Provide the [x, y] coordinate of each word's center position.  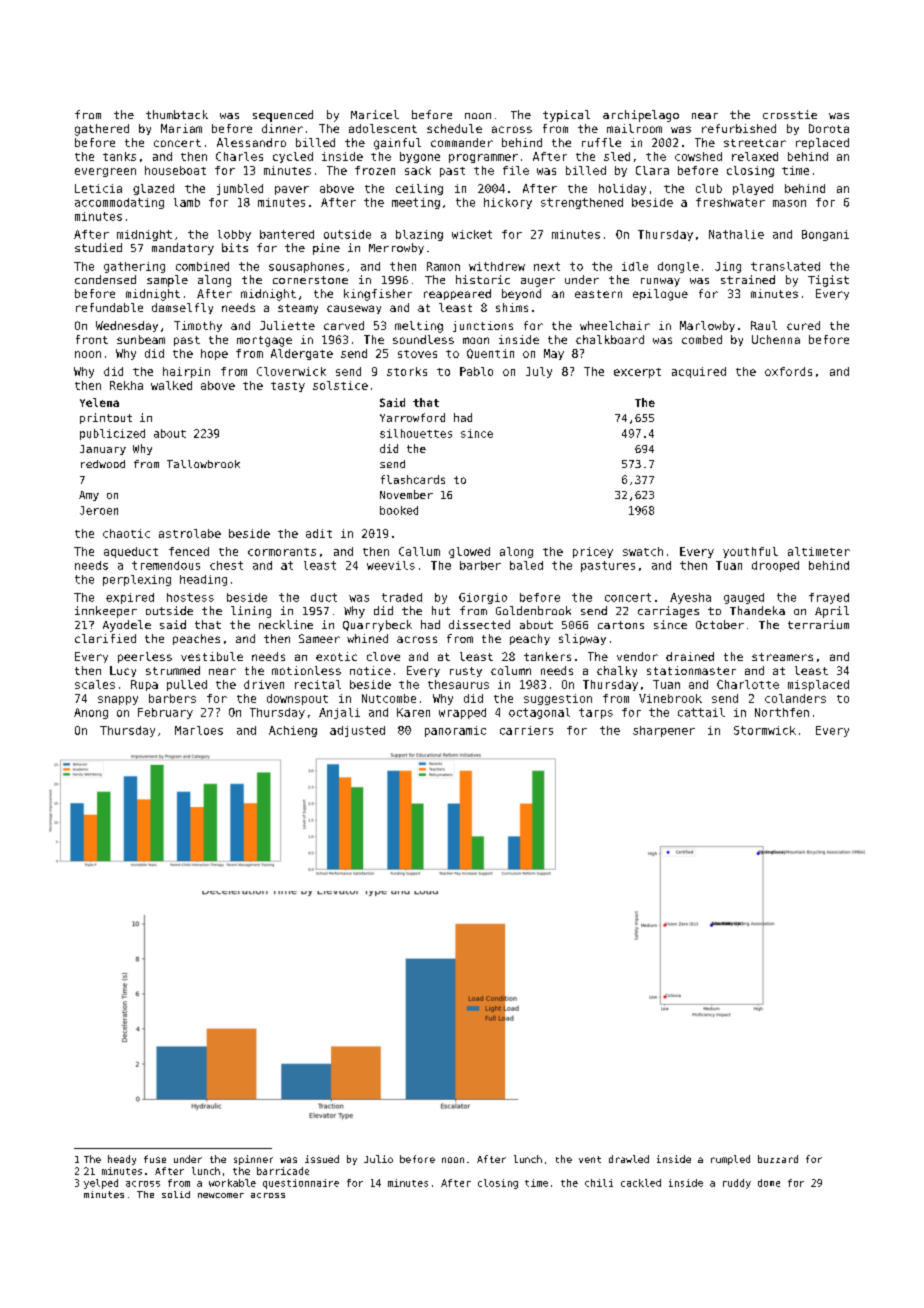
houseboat [175, 170]
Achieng [293, 731]
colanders [795, 698]
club [709, 188]
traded [402, 597]
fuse [155, 1159]
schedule [454, 128]
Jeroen [99, 510]
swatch [643, 551]
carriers [526, 730]
